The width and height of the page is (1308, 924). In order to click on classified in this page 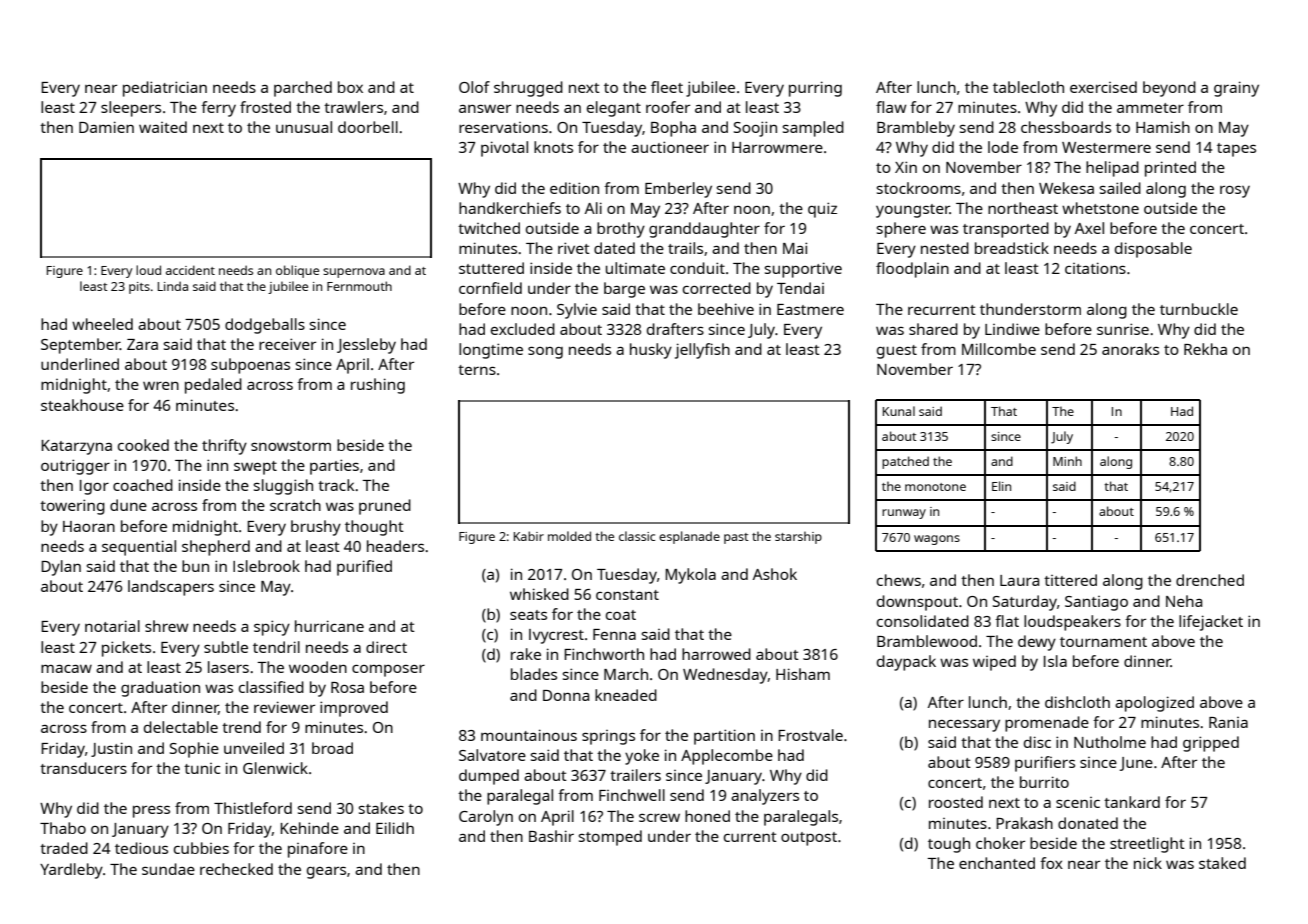, I will do `click(271, 687)`.
